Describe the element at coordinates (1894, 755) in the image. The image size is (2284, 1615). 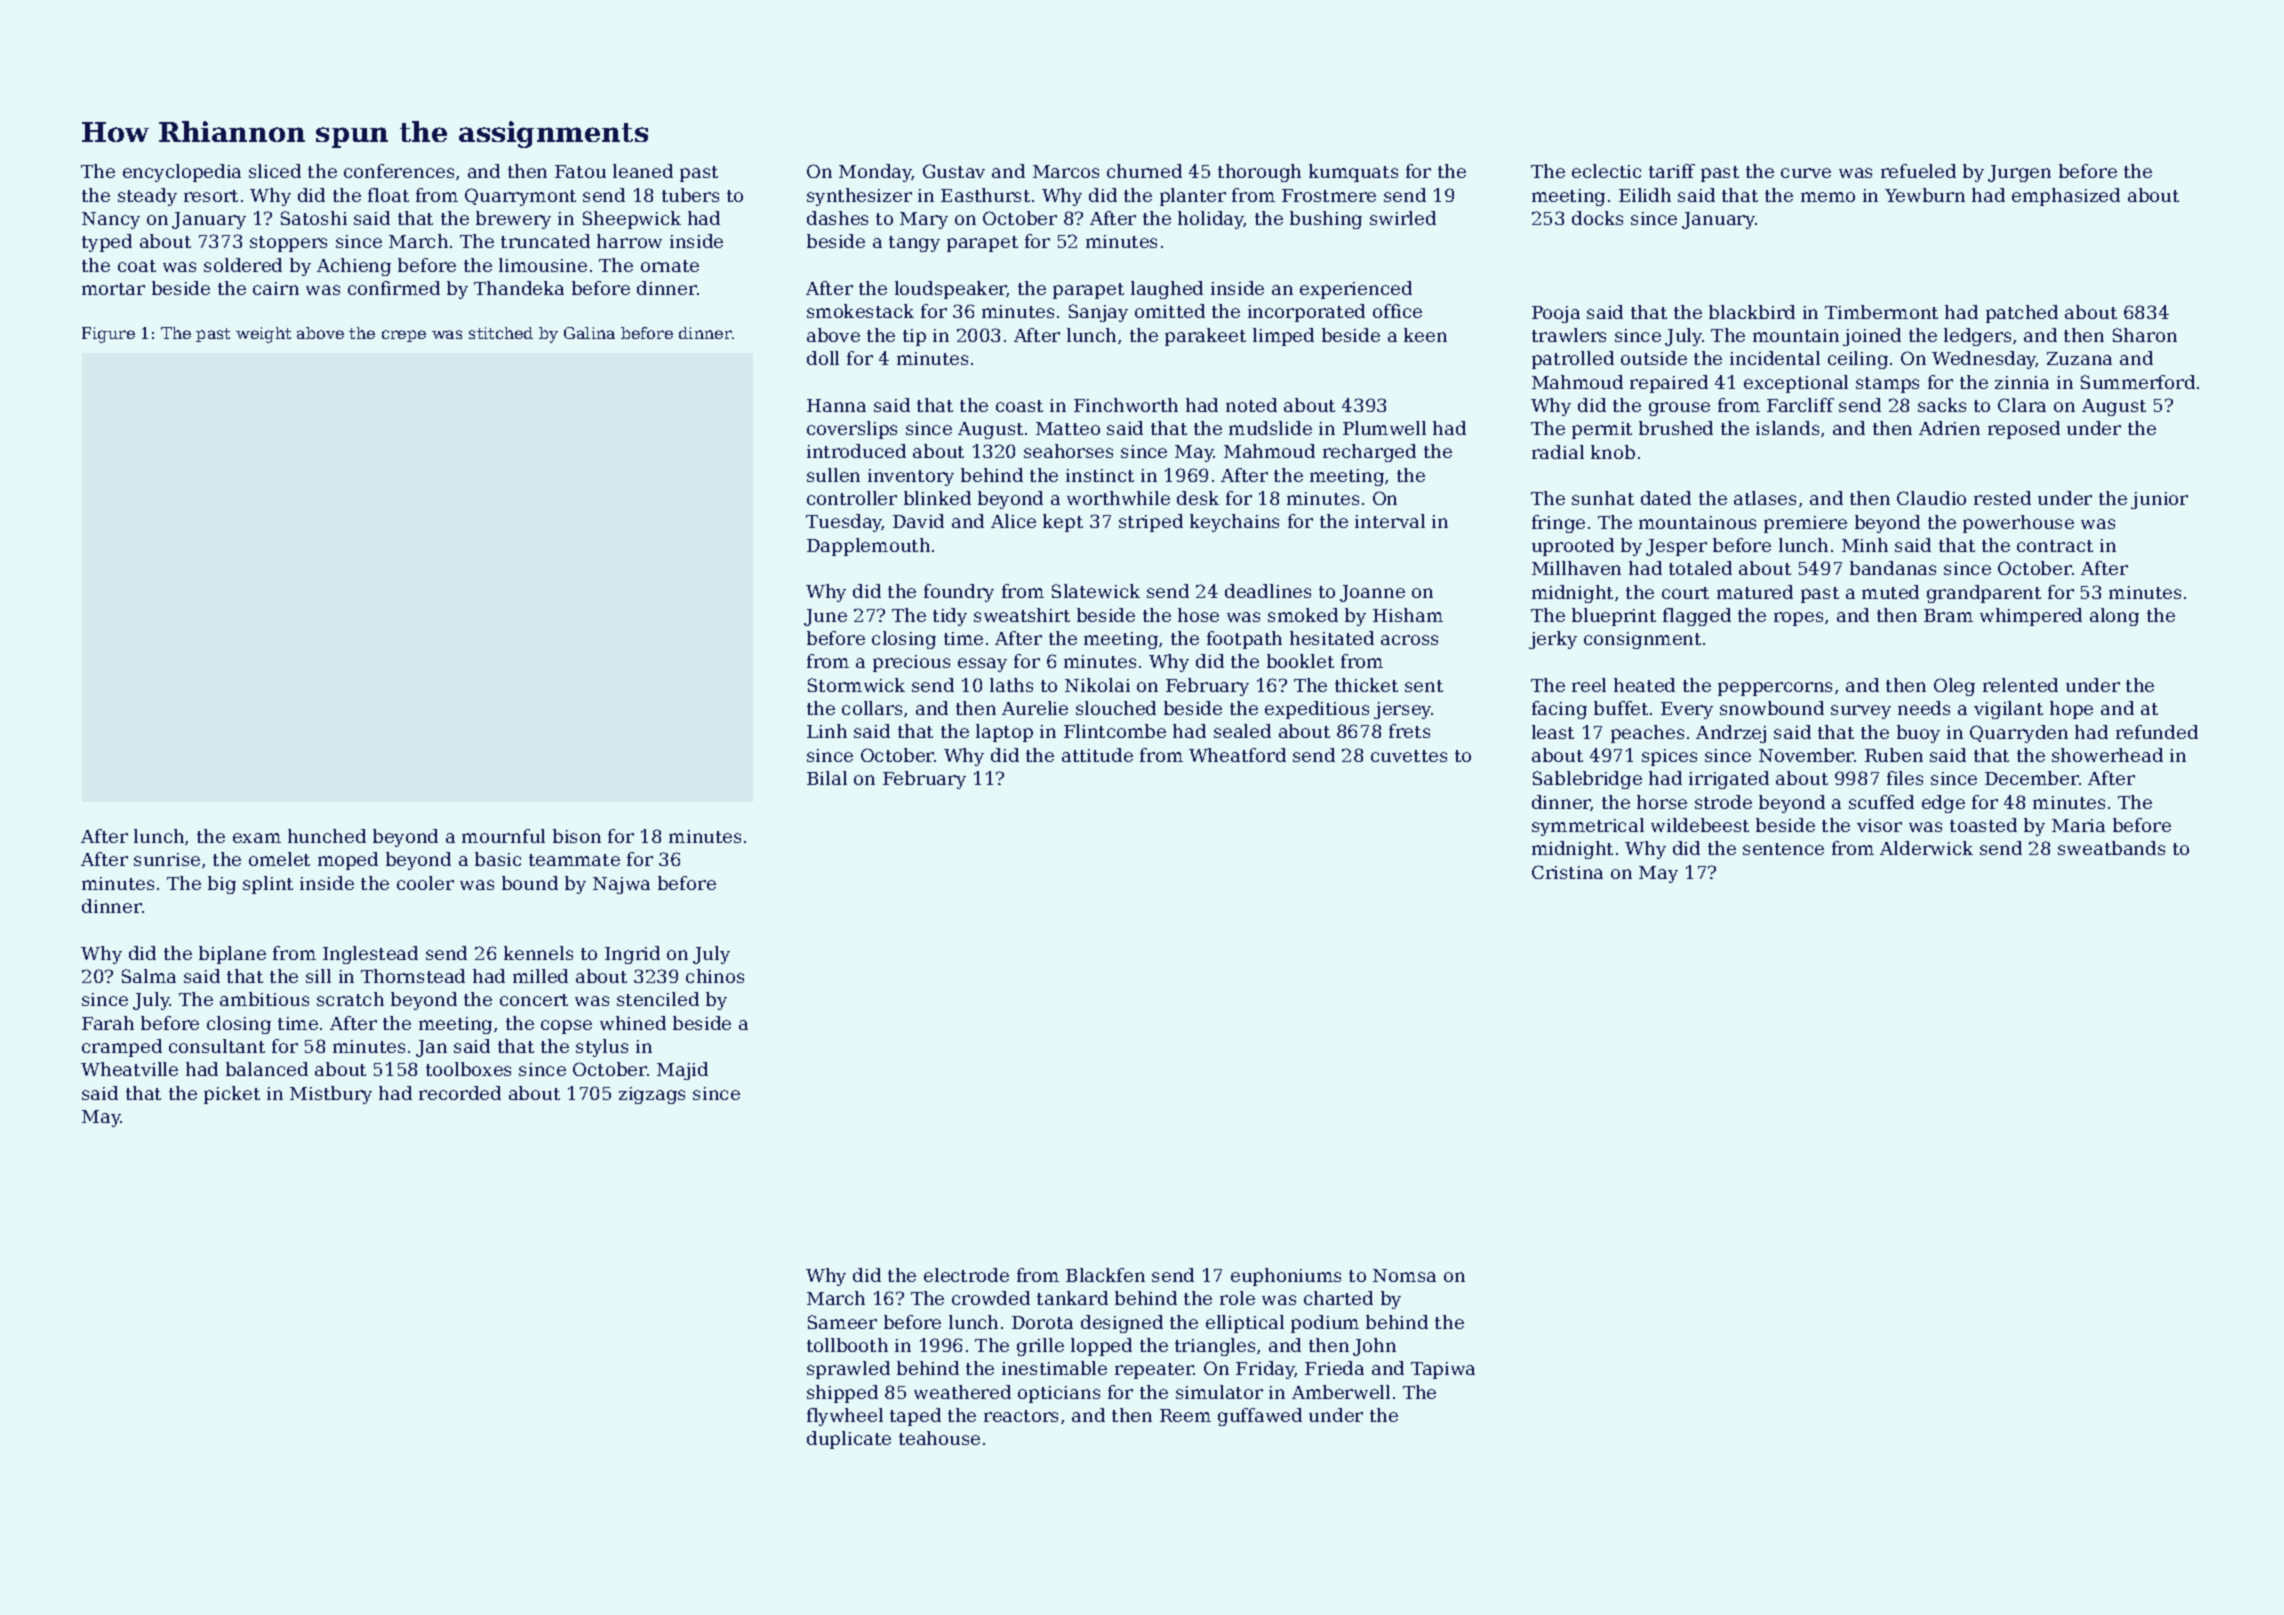
I see `Ruben` at that location.
